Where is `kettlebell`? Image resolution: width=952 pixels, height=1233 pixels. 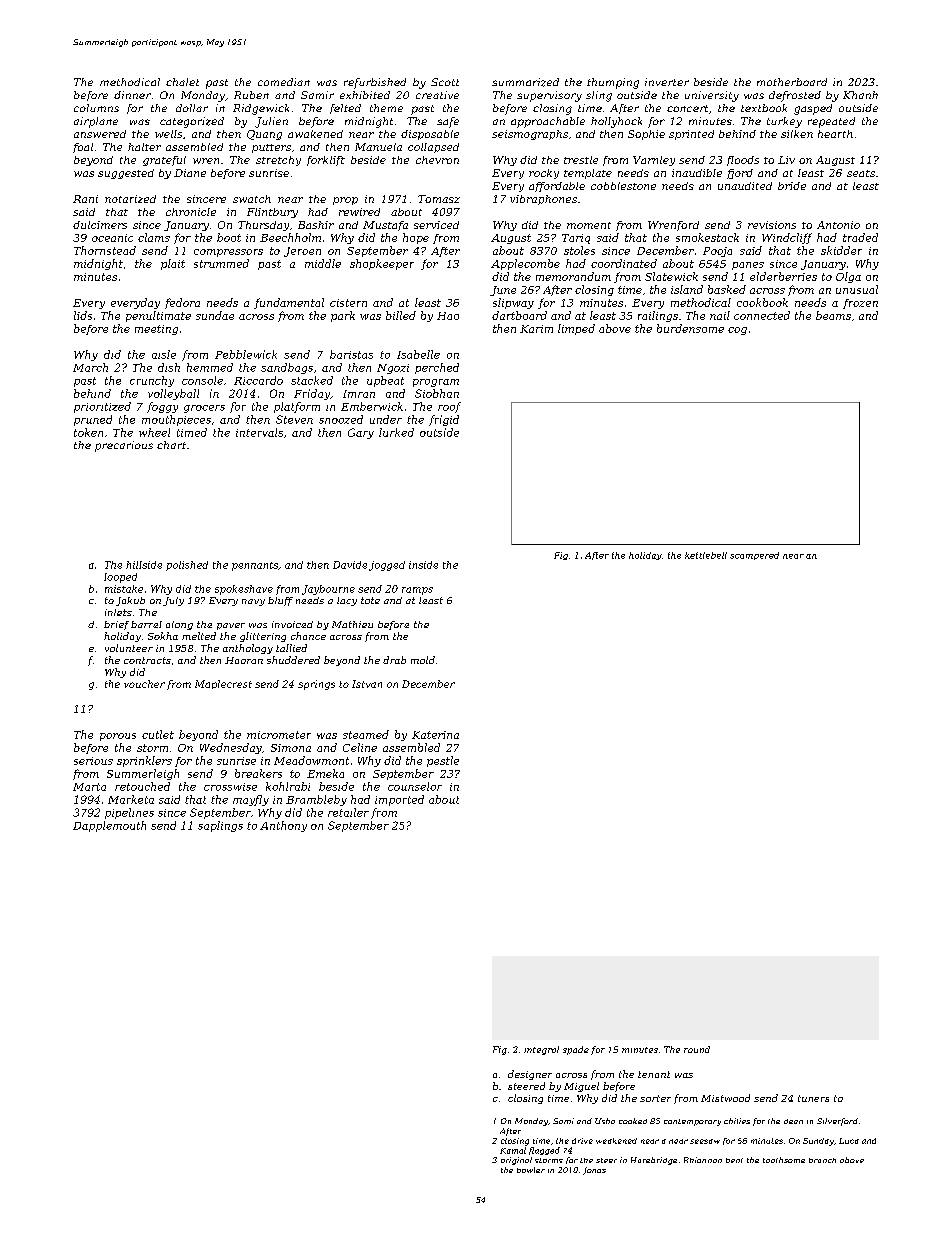
kettlebell is located at coordinates (706, 555).
